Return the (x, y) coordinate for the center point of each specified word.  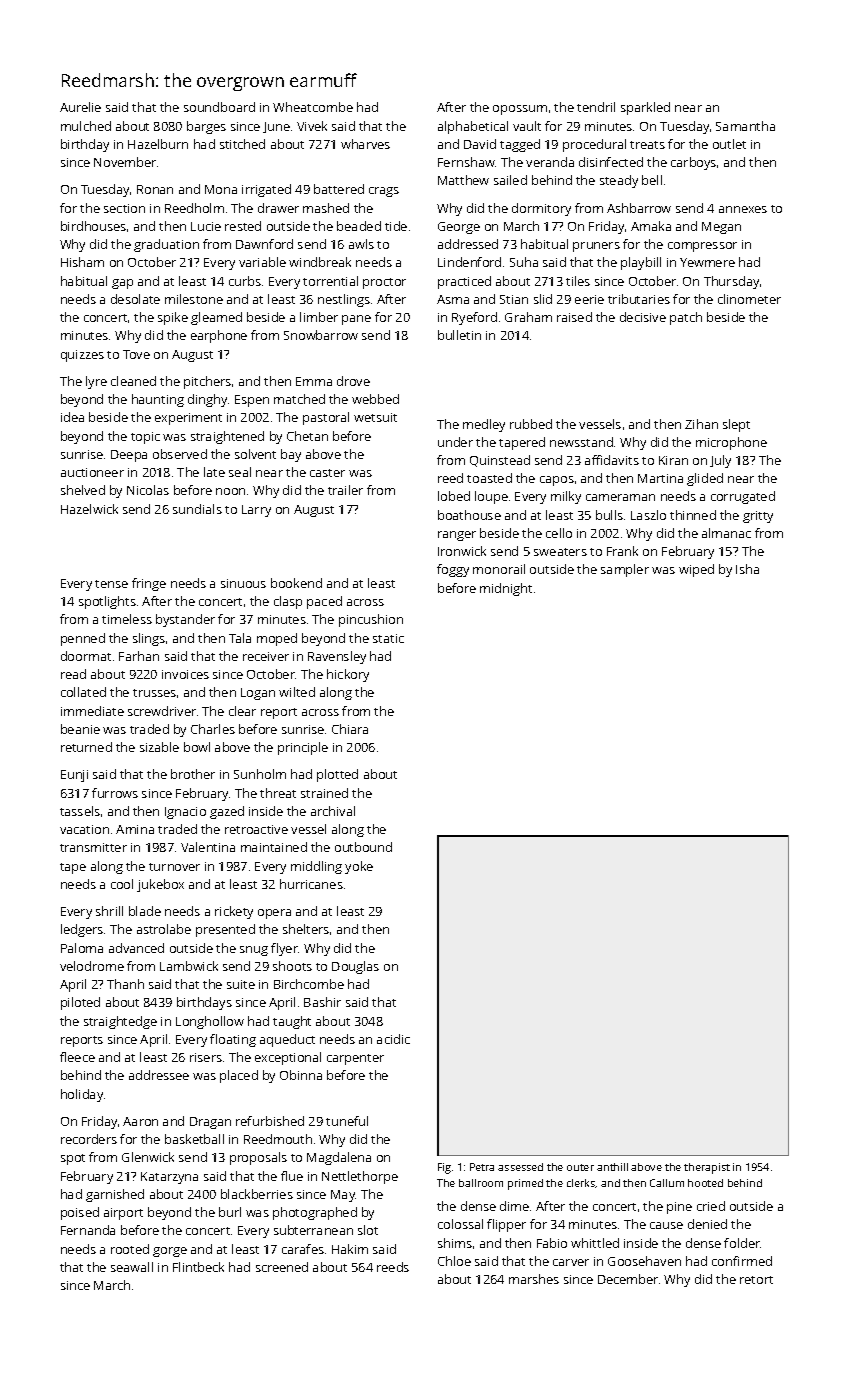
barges (206, 127)
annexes (743, 209)
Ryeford (474, 318)
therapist (707, 1168)
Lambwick (189, 966)
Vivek (312, 126)
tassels (80, 811)
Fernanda (88, 1230)
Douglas (355, 967)
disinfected (611, 162)
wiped (696, 570)
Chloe (454, 1261)
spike (173, 318)
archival (333, 811)
